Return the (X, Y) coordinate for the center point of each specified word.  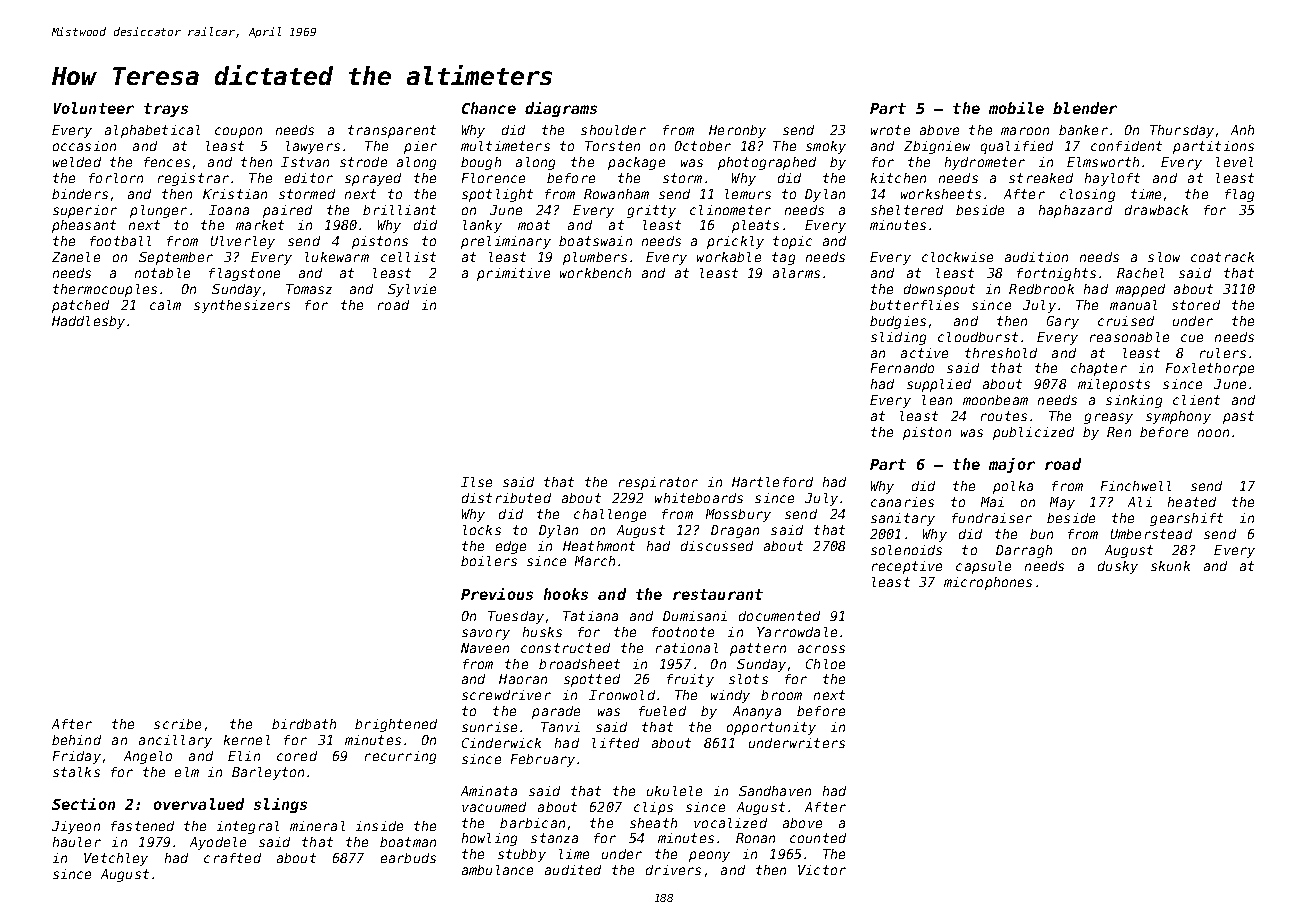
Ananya (757, 712)
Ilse (476, 482)
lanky (482, 226)
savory (486, 634)
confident (1126, 146)
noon (1213, 433)
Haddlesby (88, 322)
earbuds (408, 858)
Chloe (825, 664)
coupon (238, 132)
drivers (673, 870)
